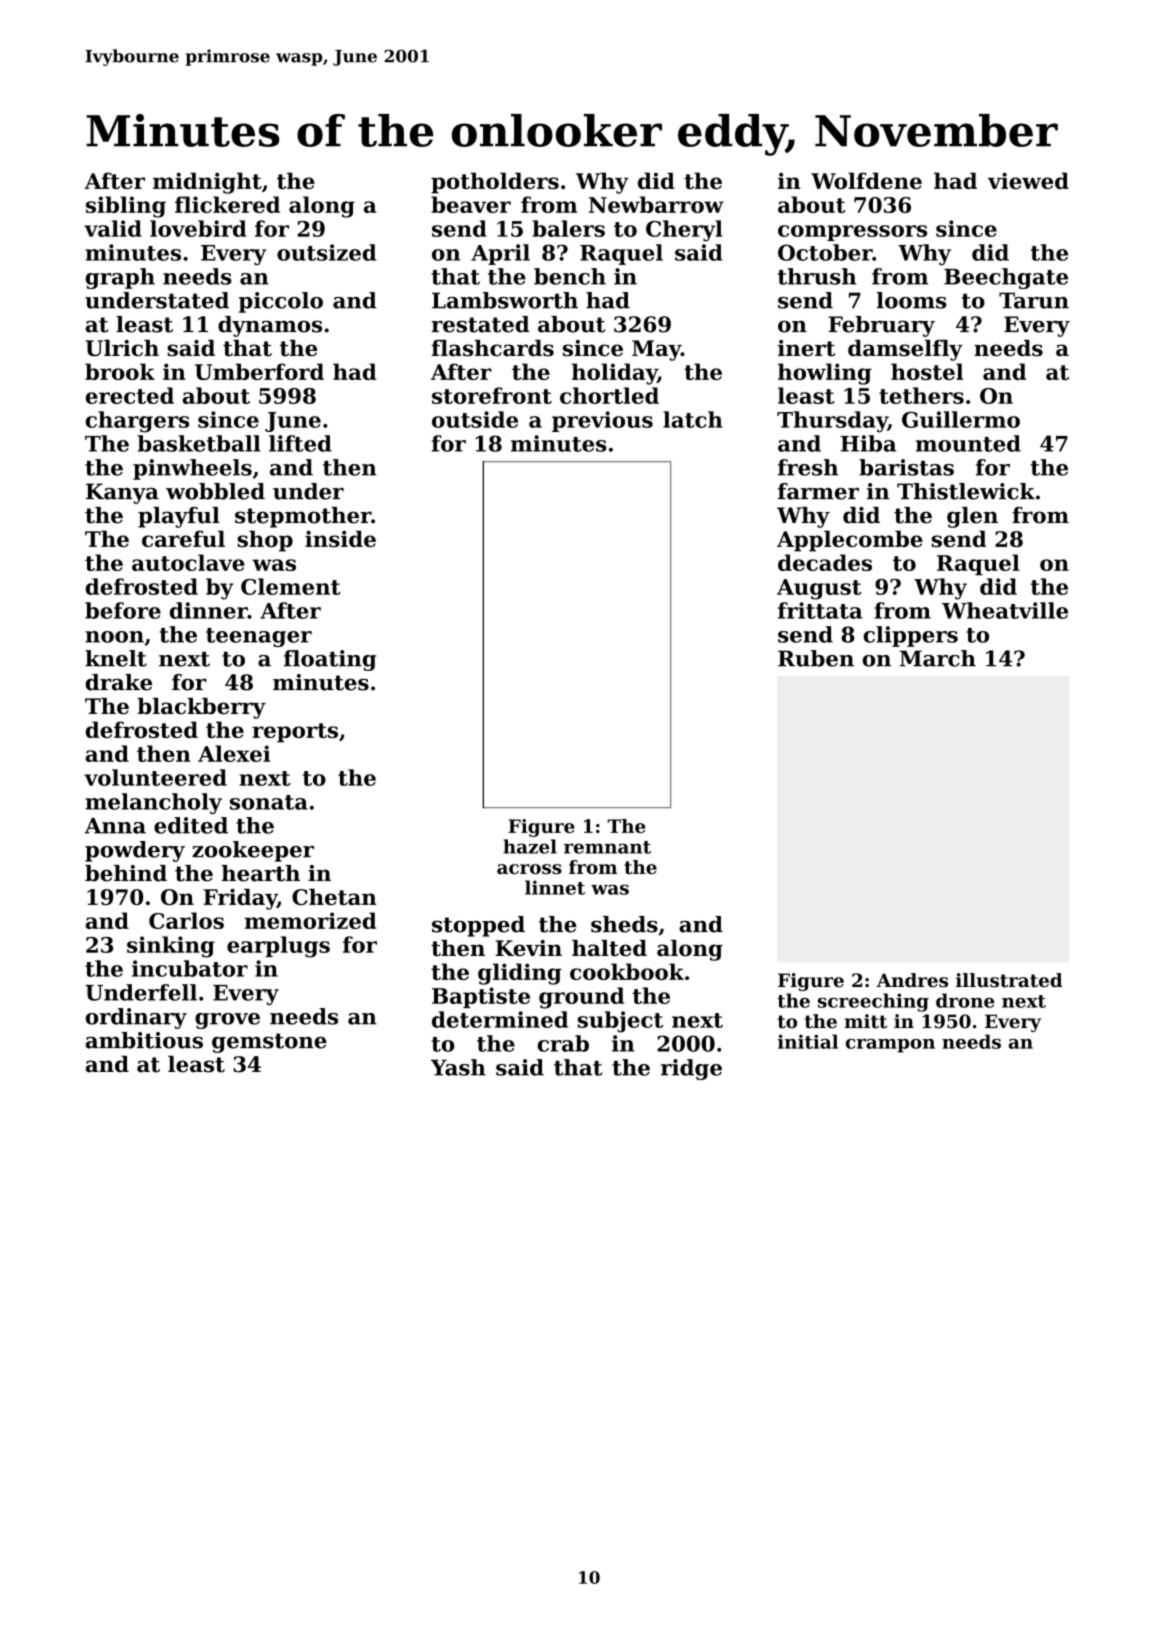  Describe the element at coordinates (475, 419) in the screenshot. I see `outside` at that location.
